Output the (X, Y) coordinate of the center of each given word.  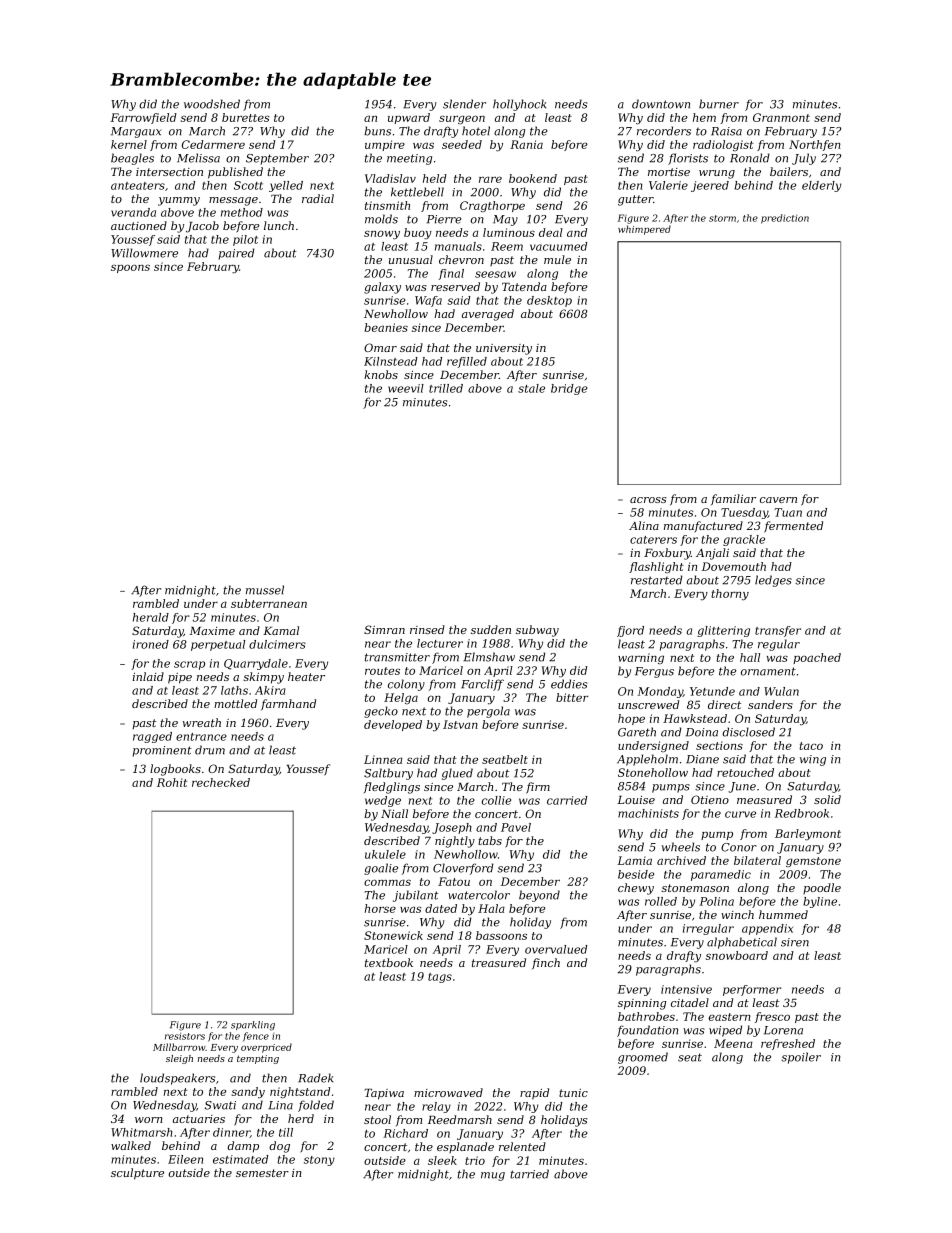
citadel (690, 1002)
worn (149, 1120)
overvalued (556, 949)
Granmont (781, 117)
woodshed (212, 104)
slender (464, 104)
